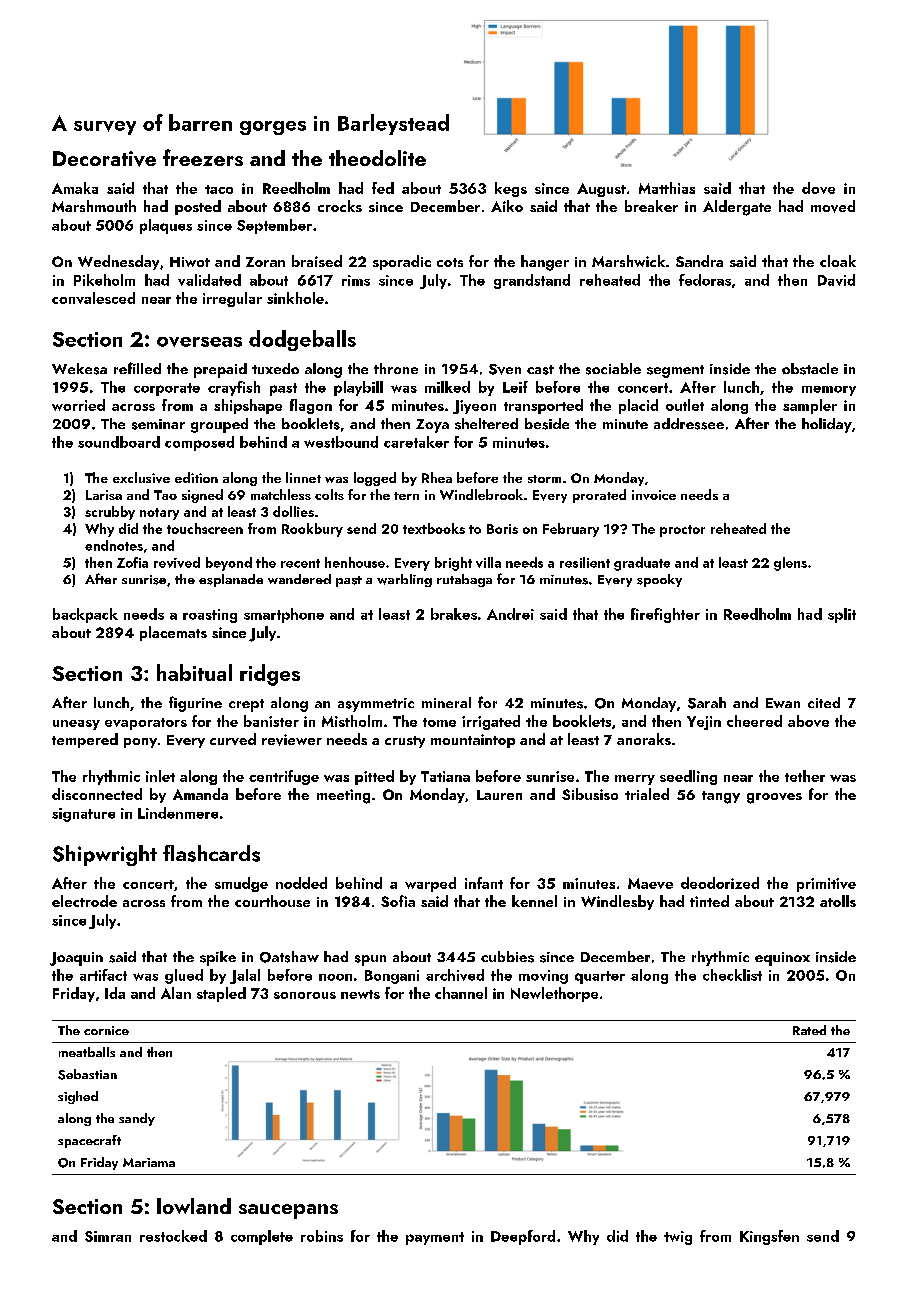 Image resolution: width=908 pixels, height=1316 pixels. What do you see at coordinates (203, 157) in the screenshot?
I see `freezers` at bounding box center [203, 157].
